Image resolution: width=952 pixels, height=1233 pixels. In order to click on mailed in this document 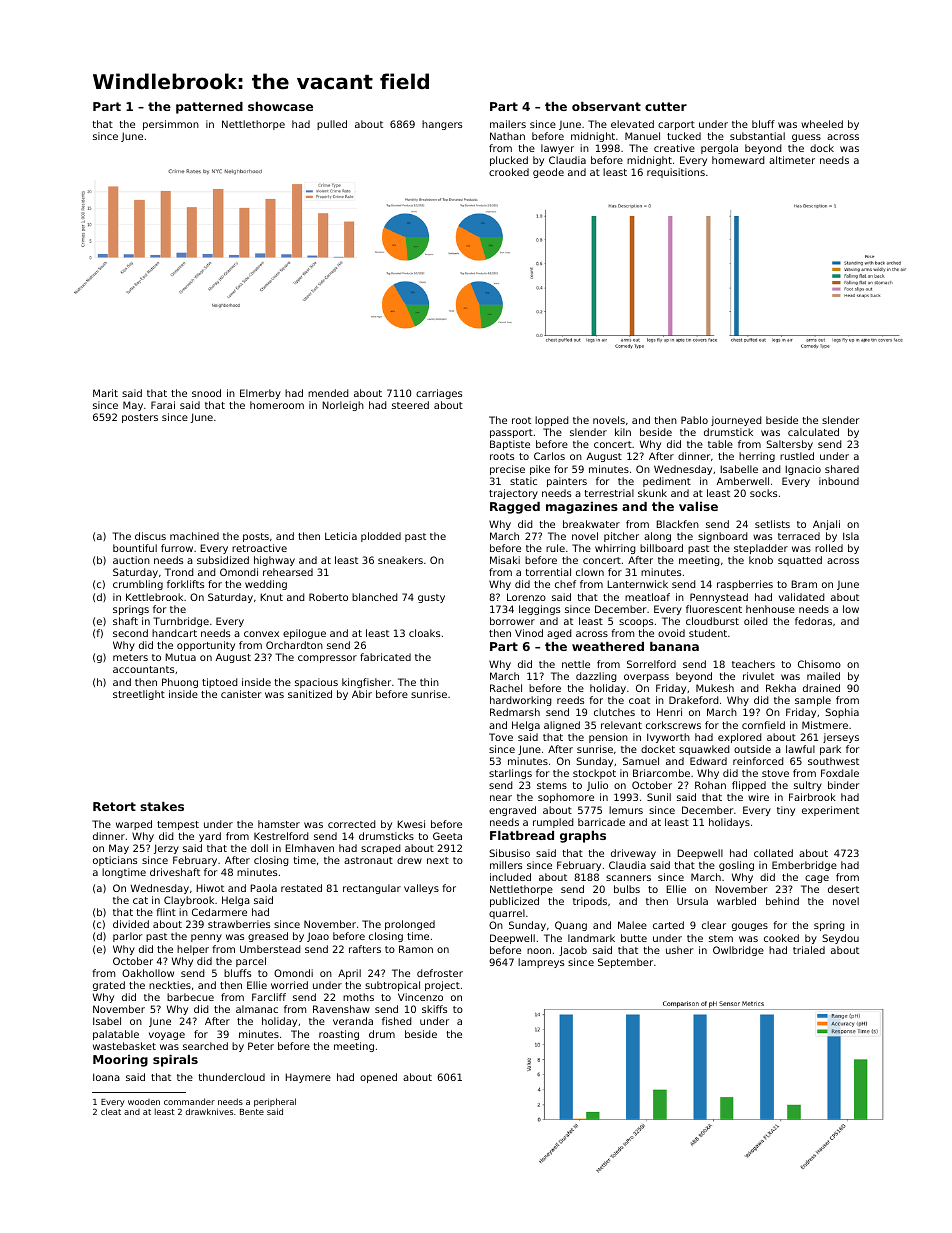, I will do `click(823, 676)`.
